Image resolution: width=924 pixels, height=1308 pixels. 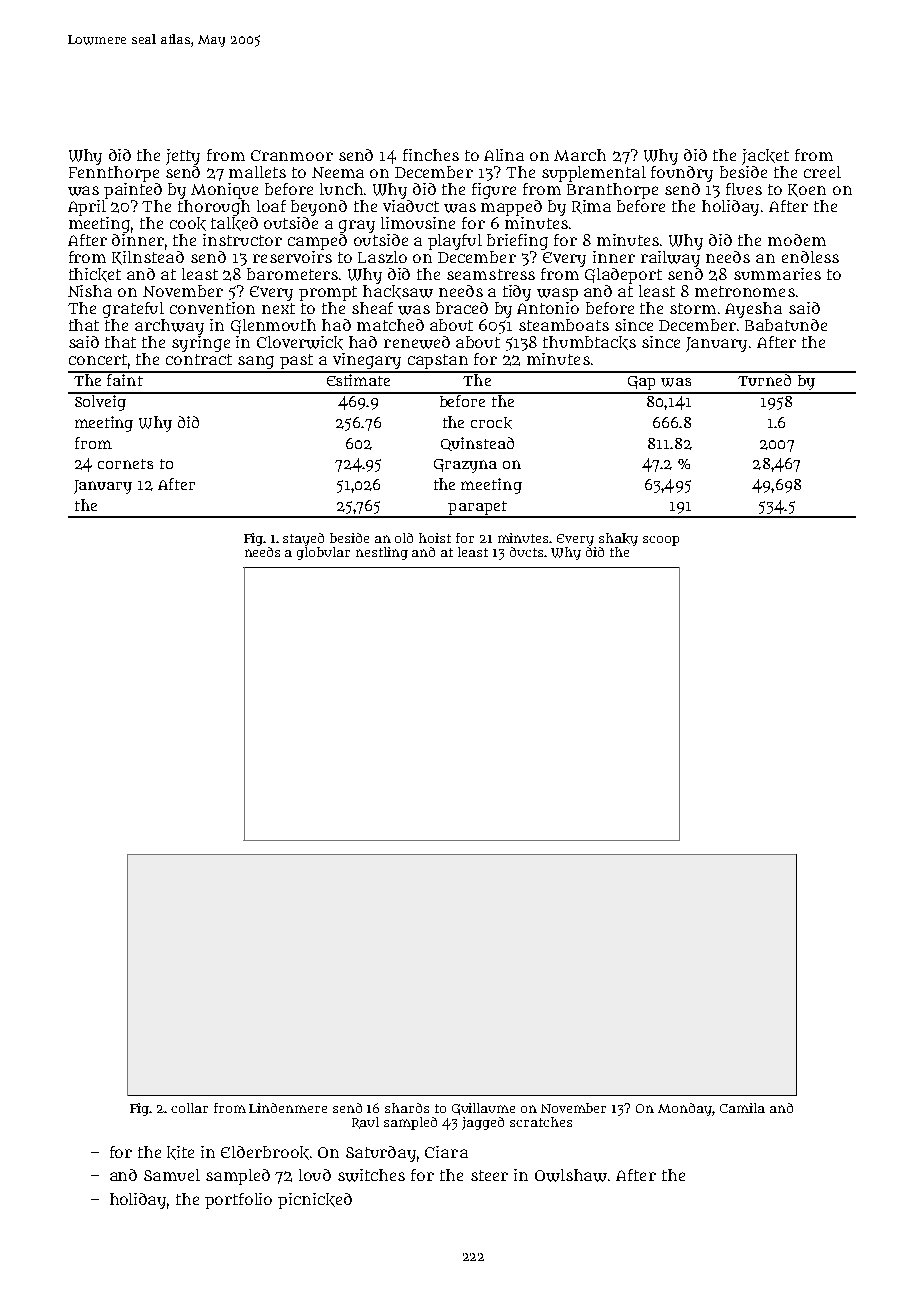 What do you see at coordinates (742, 1108) in the page?
I see `Camila` at bounding box center [742, 1108].
